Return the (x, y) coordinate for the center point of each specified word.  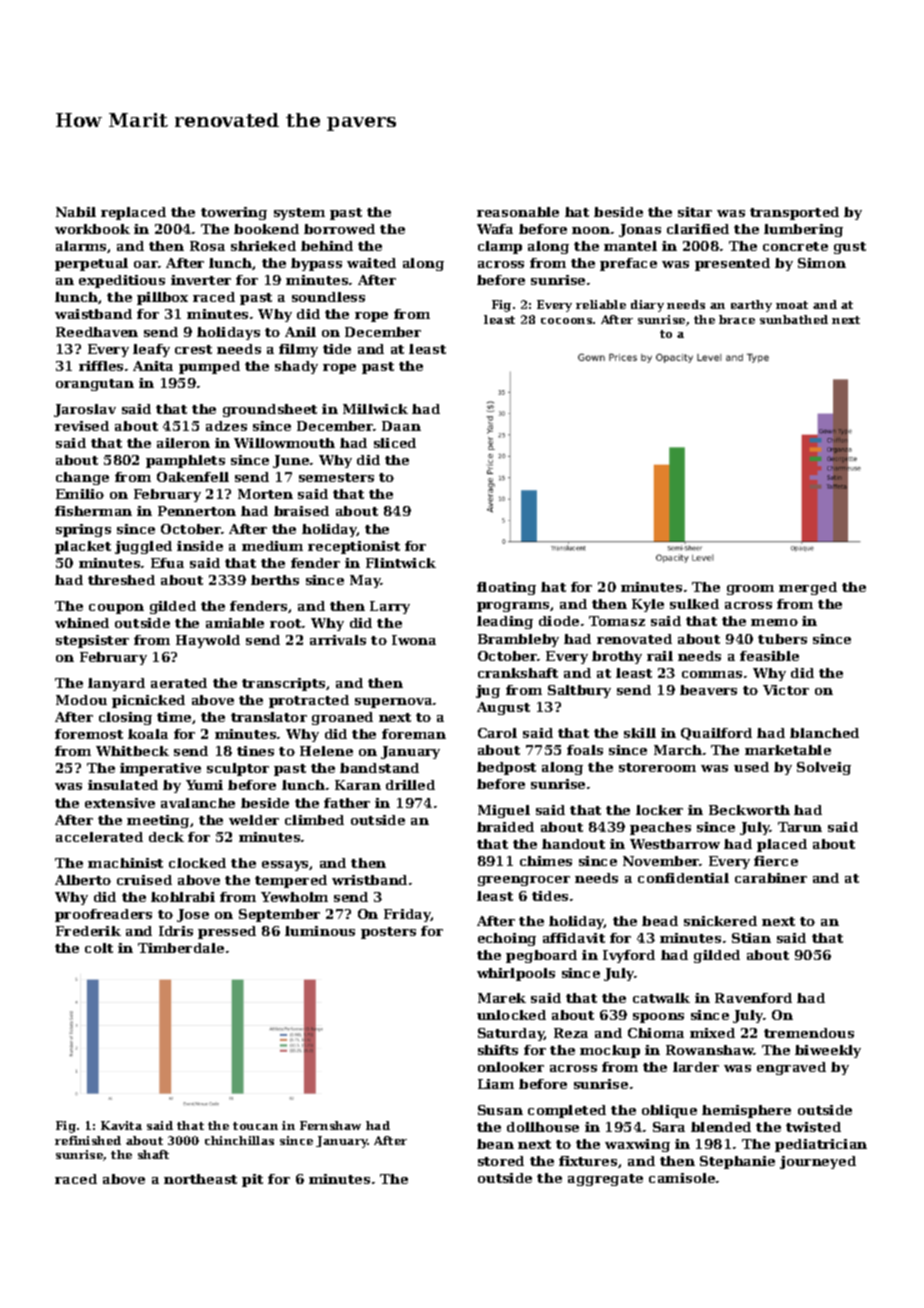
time (174, 717)
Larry (390, 607)
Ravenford (753, 998)
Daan (401, 426)
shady (296, 367)
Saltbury (579, 691)
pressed (227, 932)
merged (808, 588)
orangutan (95, 385)
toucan (255, 1126)
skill (640, 733)
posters (388, 933)
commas (712, 674)
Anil (300, 332)
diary (647, 306)
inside (200, 546)
